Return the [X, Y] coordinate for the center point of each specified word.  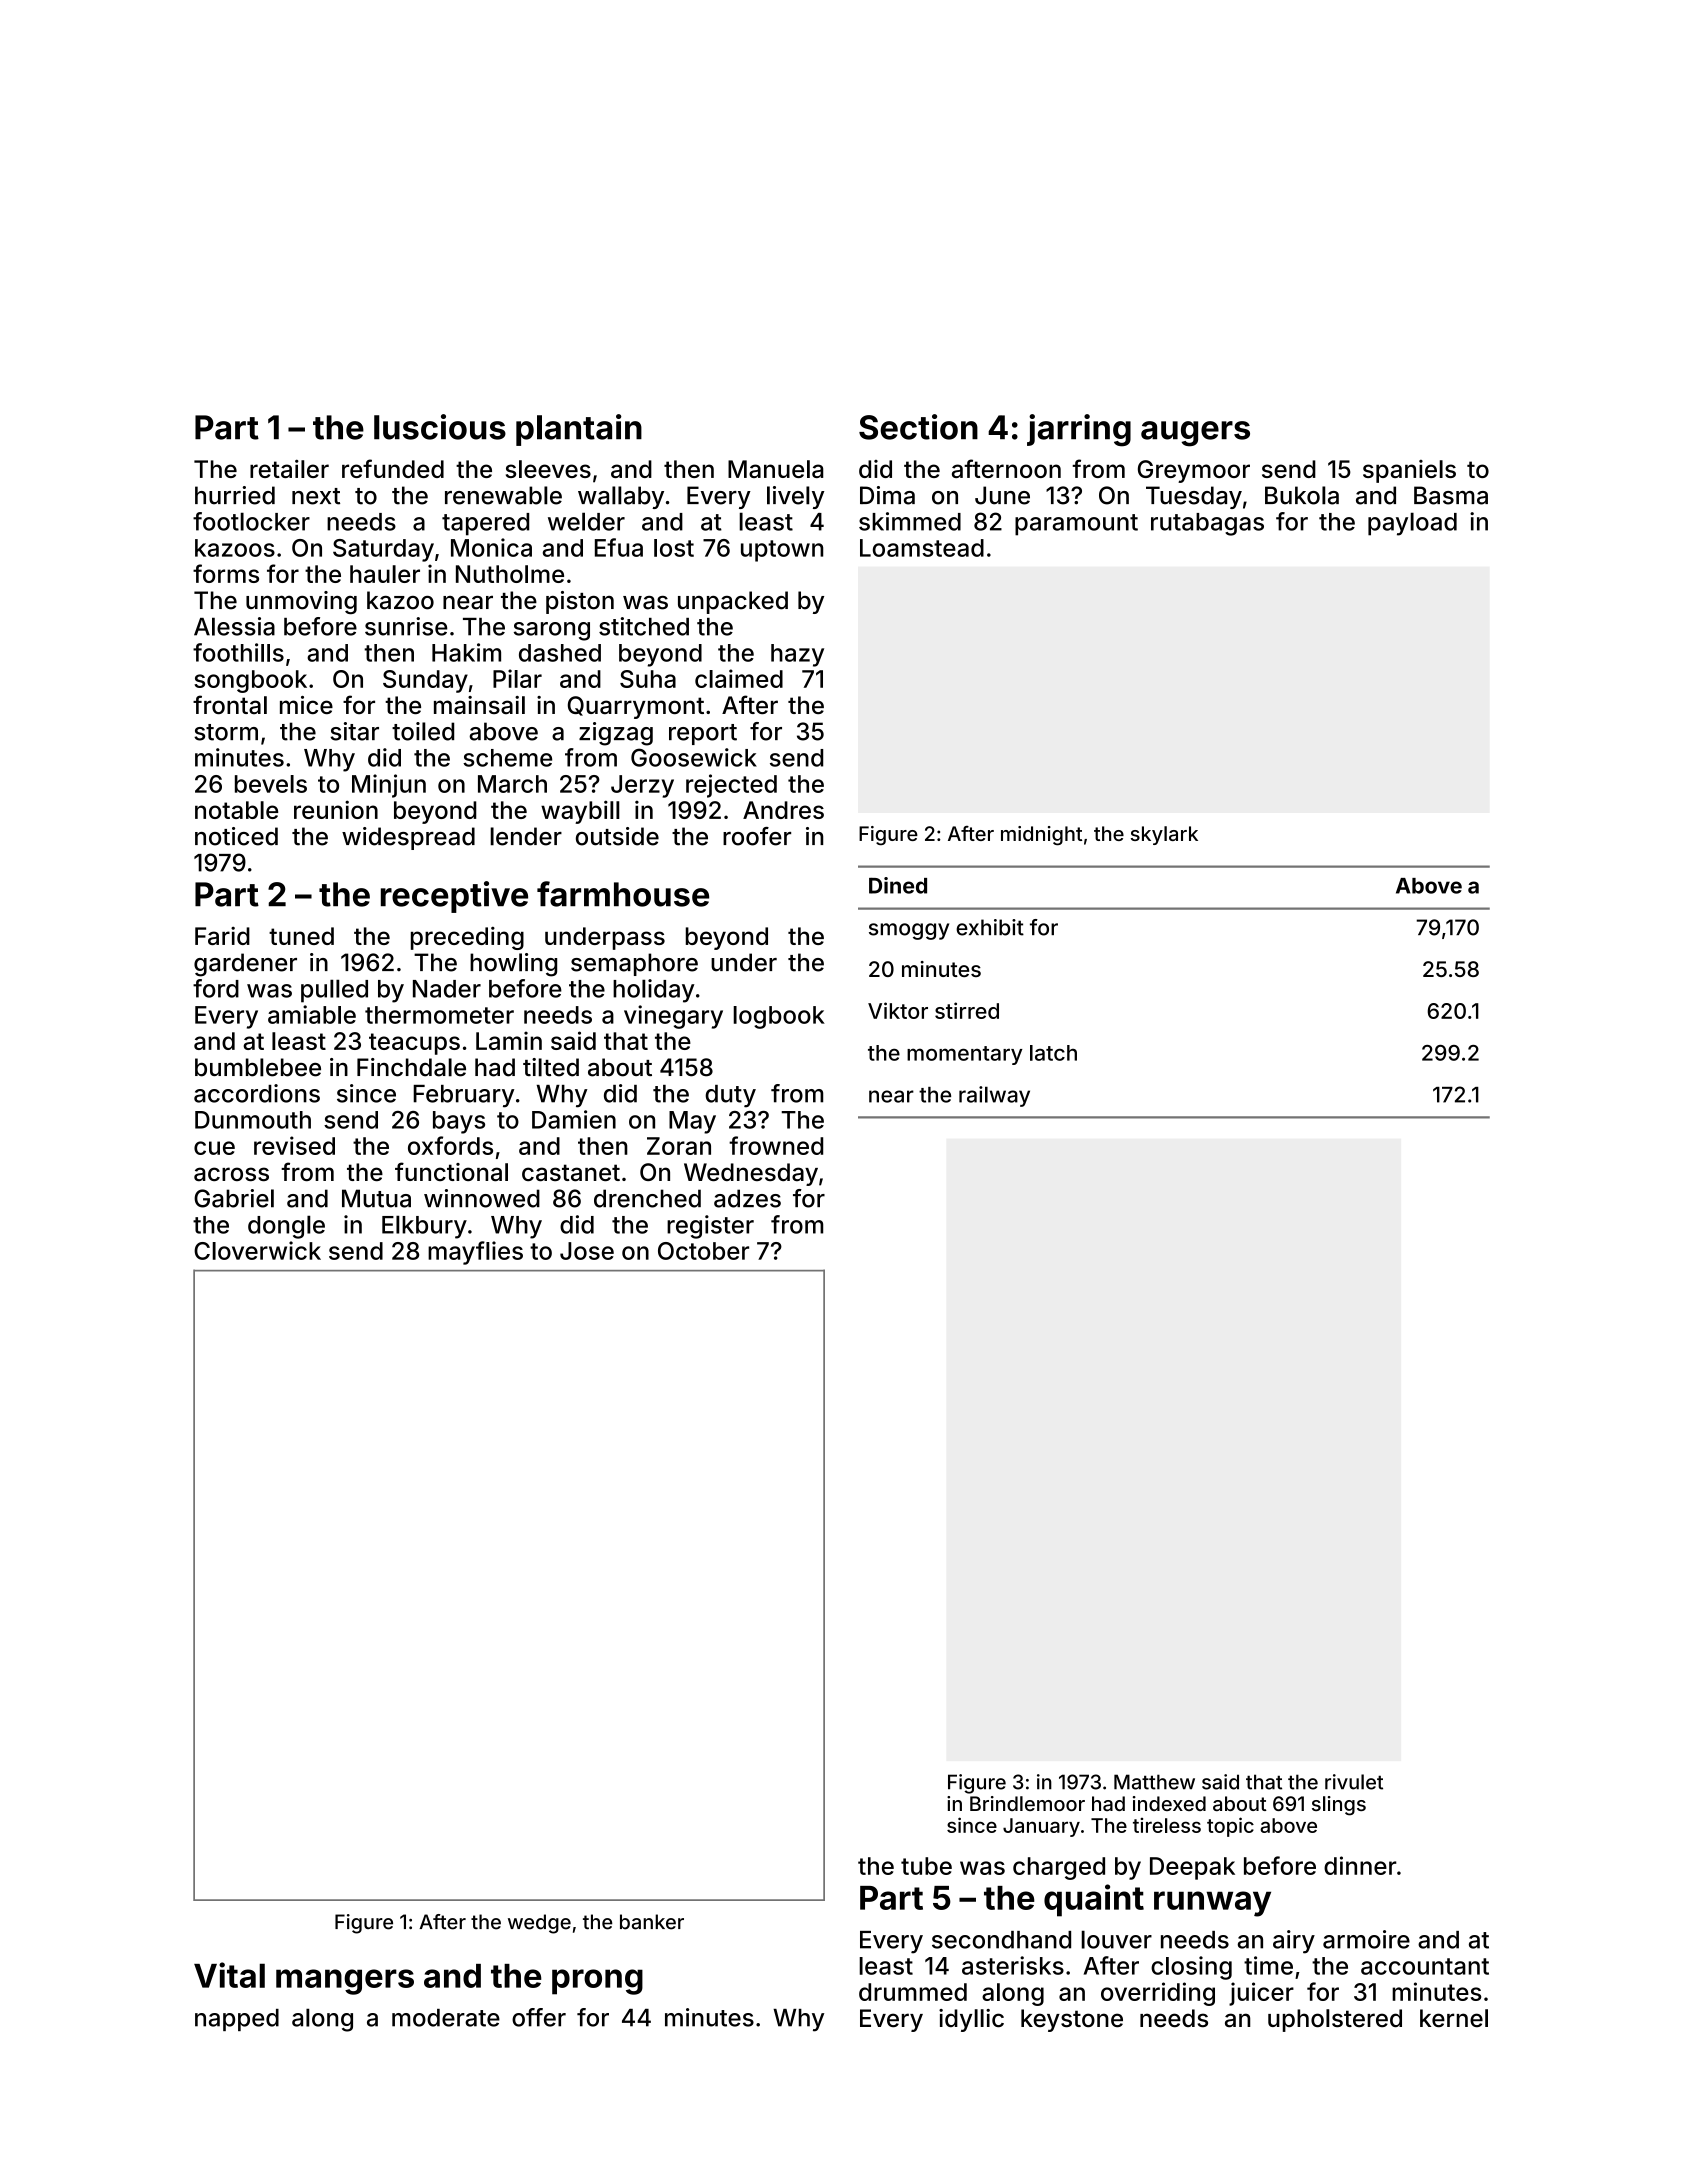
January [1041, 1827]
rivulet [1354, 1782]
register [710, 1227]
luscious [440, 427]
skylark [1164, 835]
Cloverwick [257, 1250]
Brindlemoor [1027, 1803]
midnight [1041, 836]
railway [994, 1096]
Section [918, 427]
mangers [345, 1982]
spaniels [1409, 471]
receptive [454, 897]
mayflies [475, 1253]
